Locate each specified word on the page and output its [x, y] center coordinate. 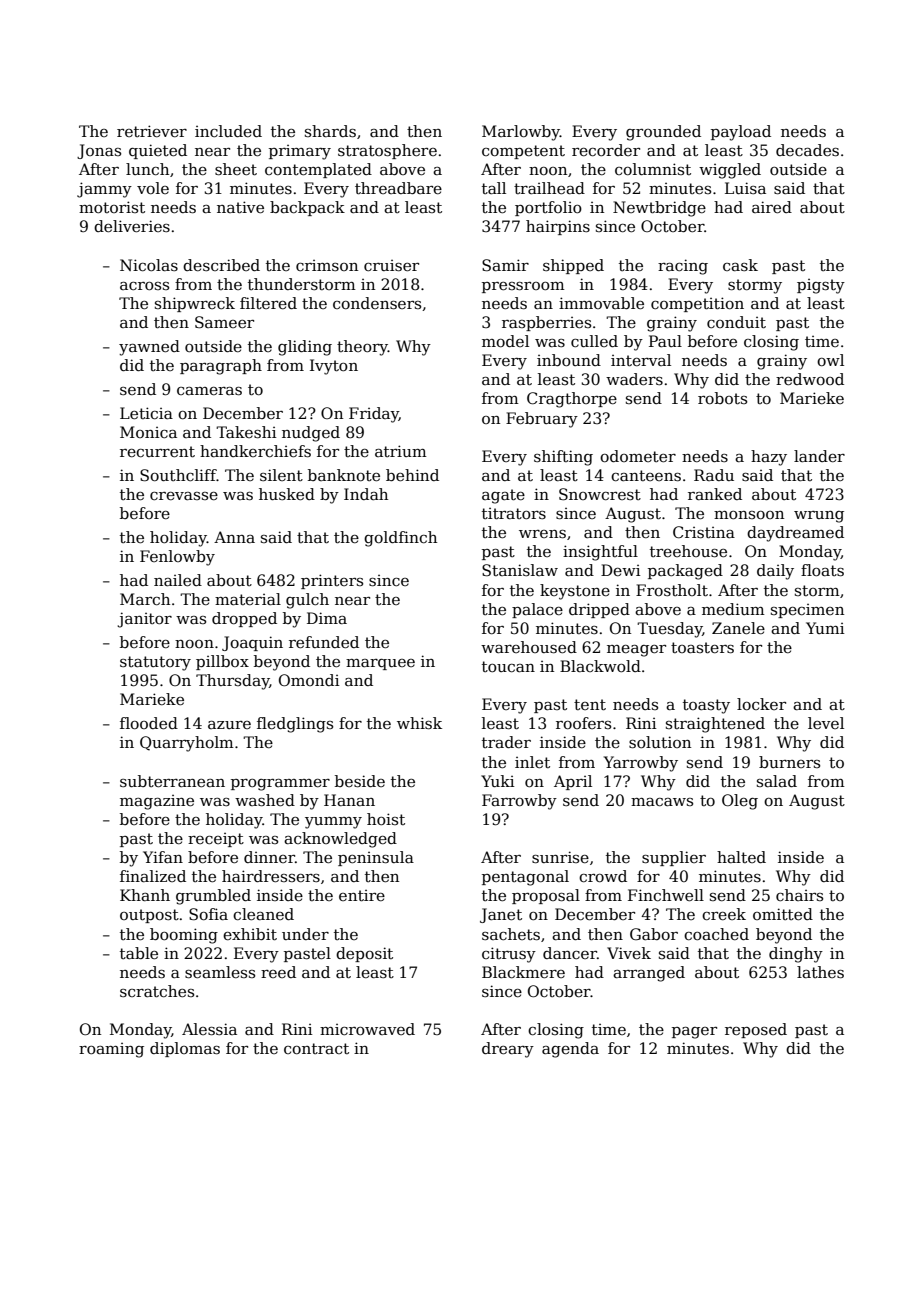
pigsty [821, 286]
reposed [756, 1030]
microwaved [367, 1029]
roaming [111, 1050]
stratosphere [387, 151]
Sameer [224, 322]
